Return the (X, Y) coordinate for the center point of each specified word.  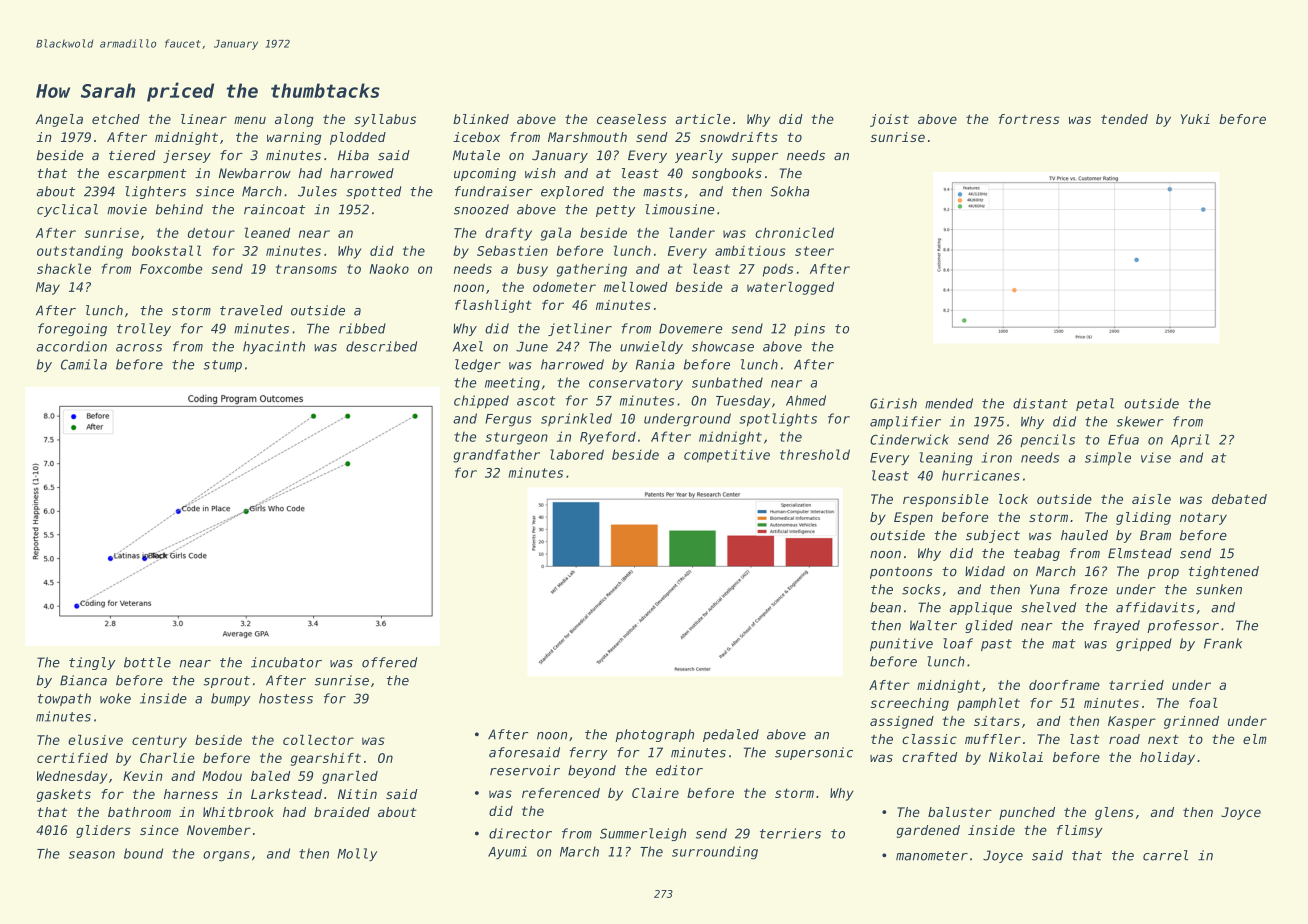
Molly (357, 854)
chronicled (794, 232)
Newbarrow (255, 173)
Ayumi (507, 852)
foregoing (72, 329)
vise (1156, 457)
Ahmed (806, 400)
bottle (147, 662)
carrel (1165, 855)
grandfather (496, 456)
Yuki (1195, 119)
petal (1095, 404)
